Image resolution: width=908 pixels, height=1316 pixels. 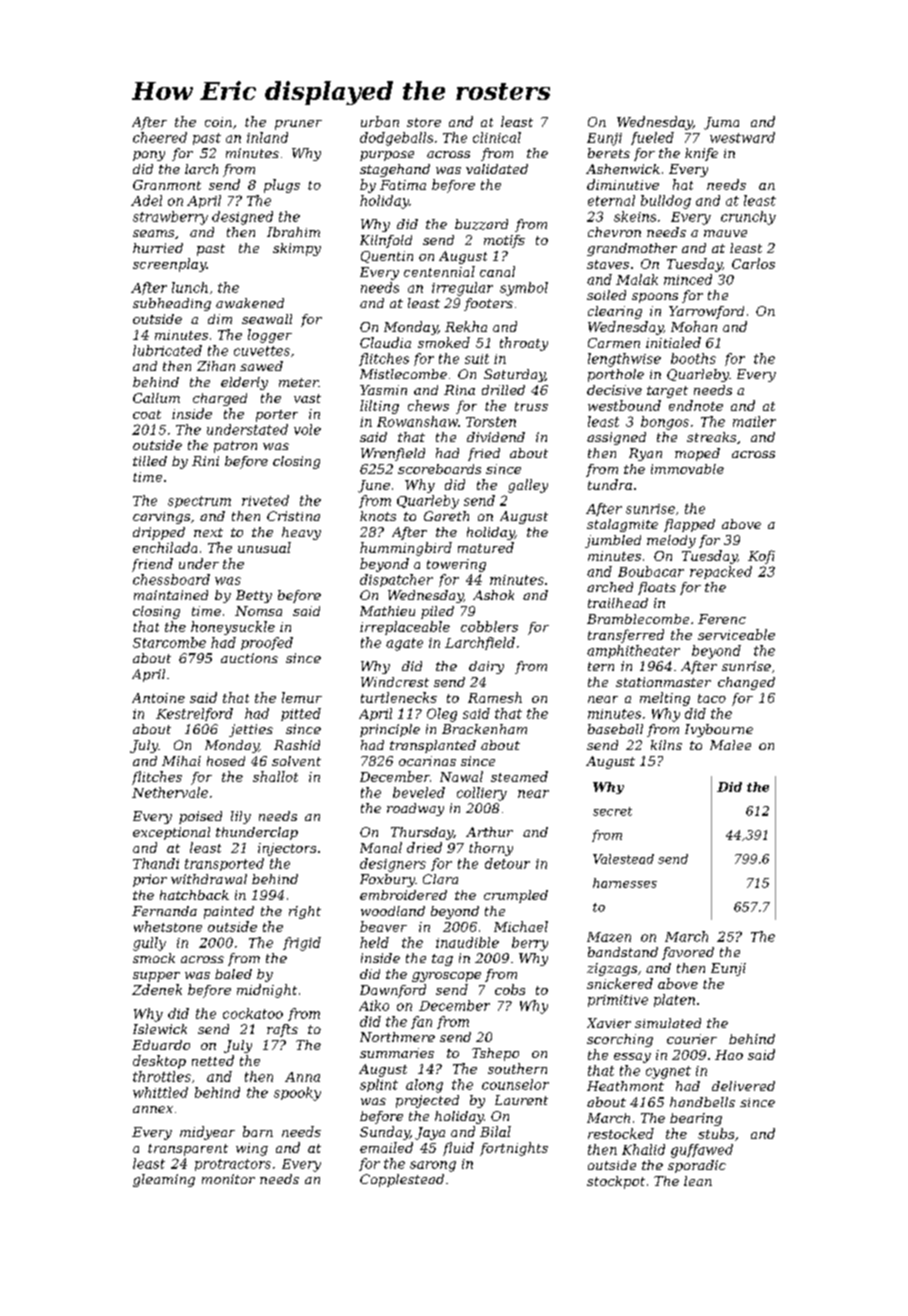 I want to click on Kilnfold, so click(x=386, y=241).
